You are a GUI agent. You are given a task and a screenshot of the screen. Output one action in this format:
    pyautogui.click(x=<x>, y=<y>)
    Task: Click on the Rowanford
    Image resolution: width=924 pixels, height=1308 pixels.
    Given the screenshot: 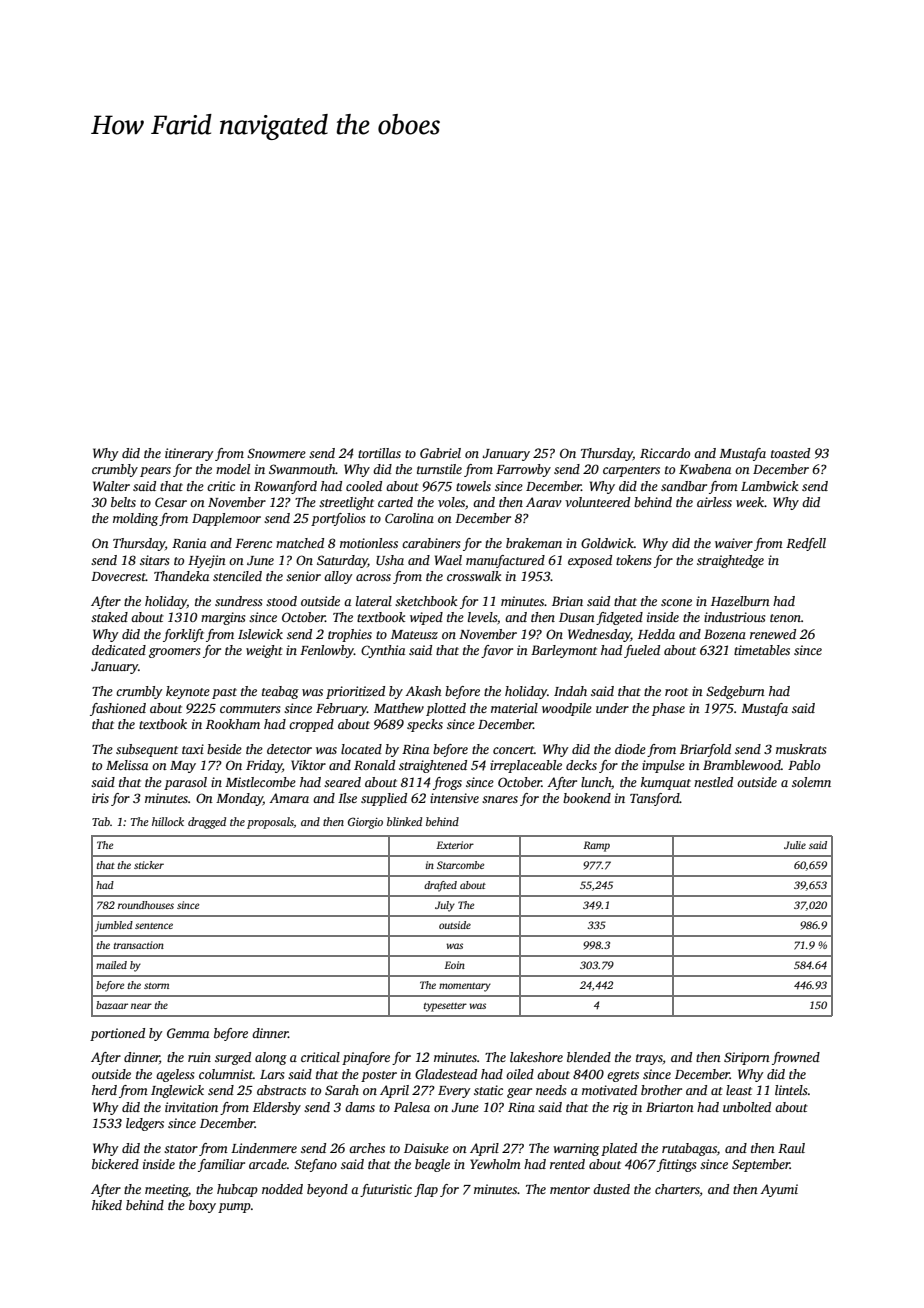 What is the action you would take?
    pyautogui.click(x=285, y=487)
